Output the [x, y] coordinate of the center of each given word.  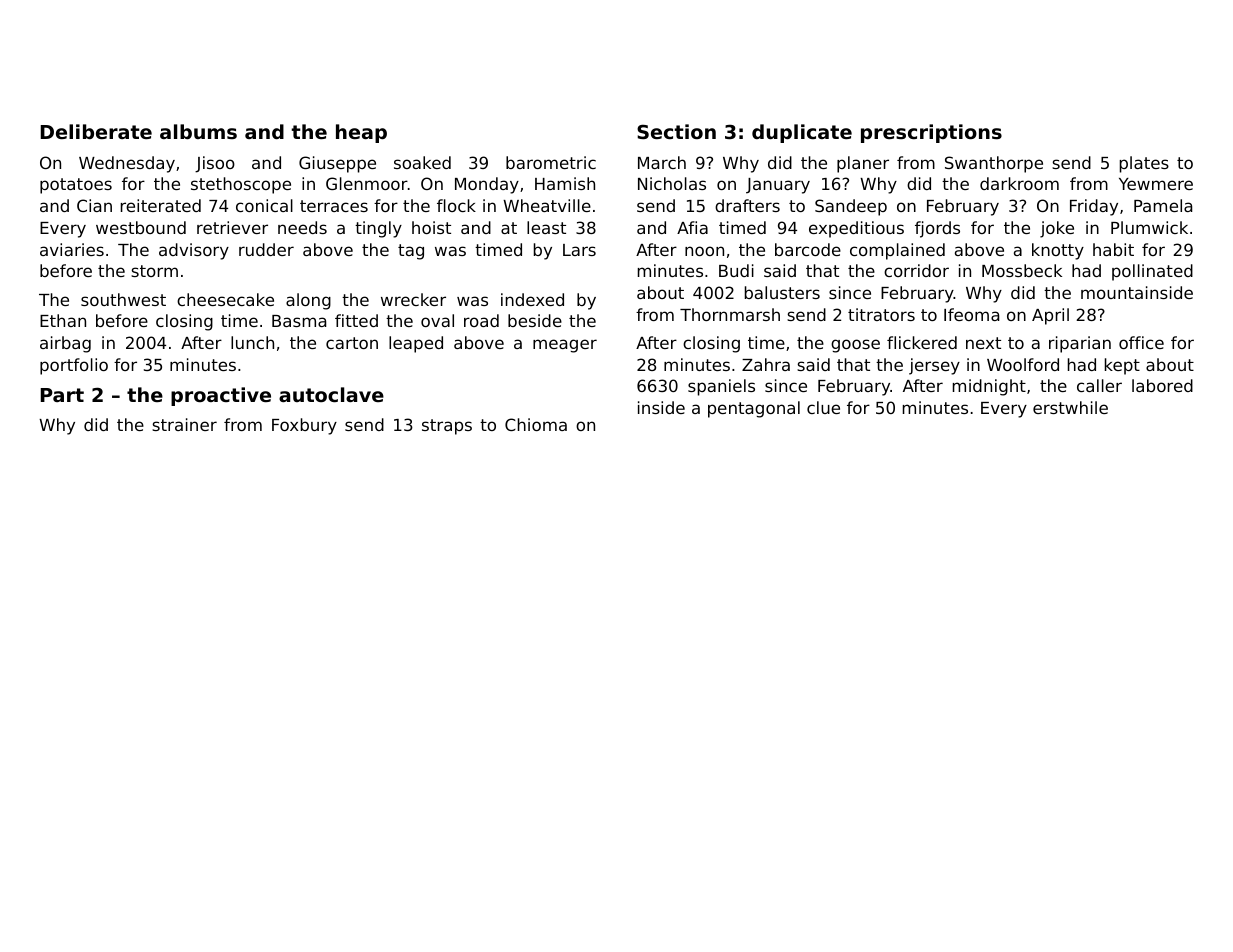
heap [361, 133]
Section [676, 131]
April [1050, 316]
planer [863, 164]
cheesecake [225, 299]
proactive [221, 396]
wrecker [413, 299]
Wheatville [547, 205]
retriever [232, 227]
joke [1057, 229]
